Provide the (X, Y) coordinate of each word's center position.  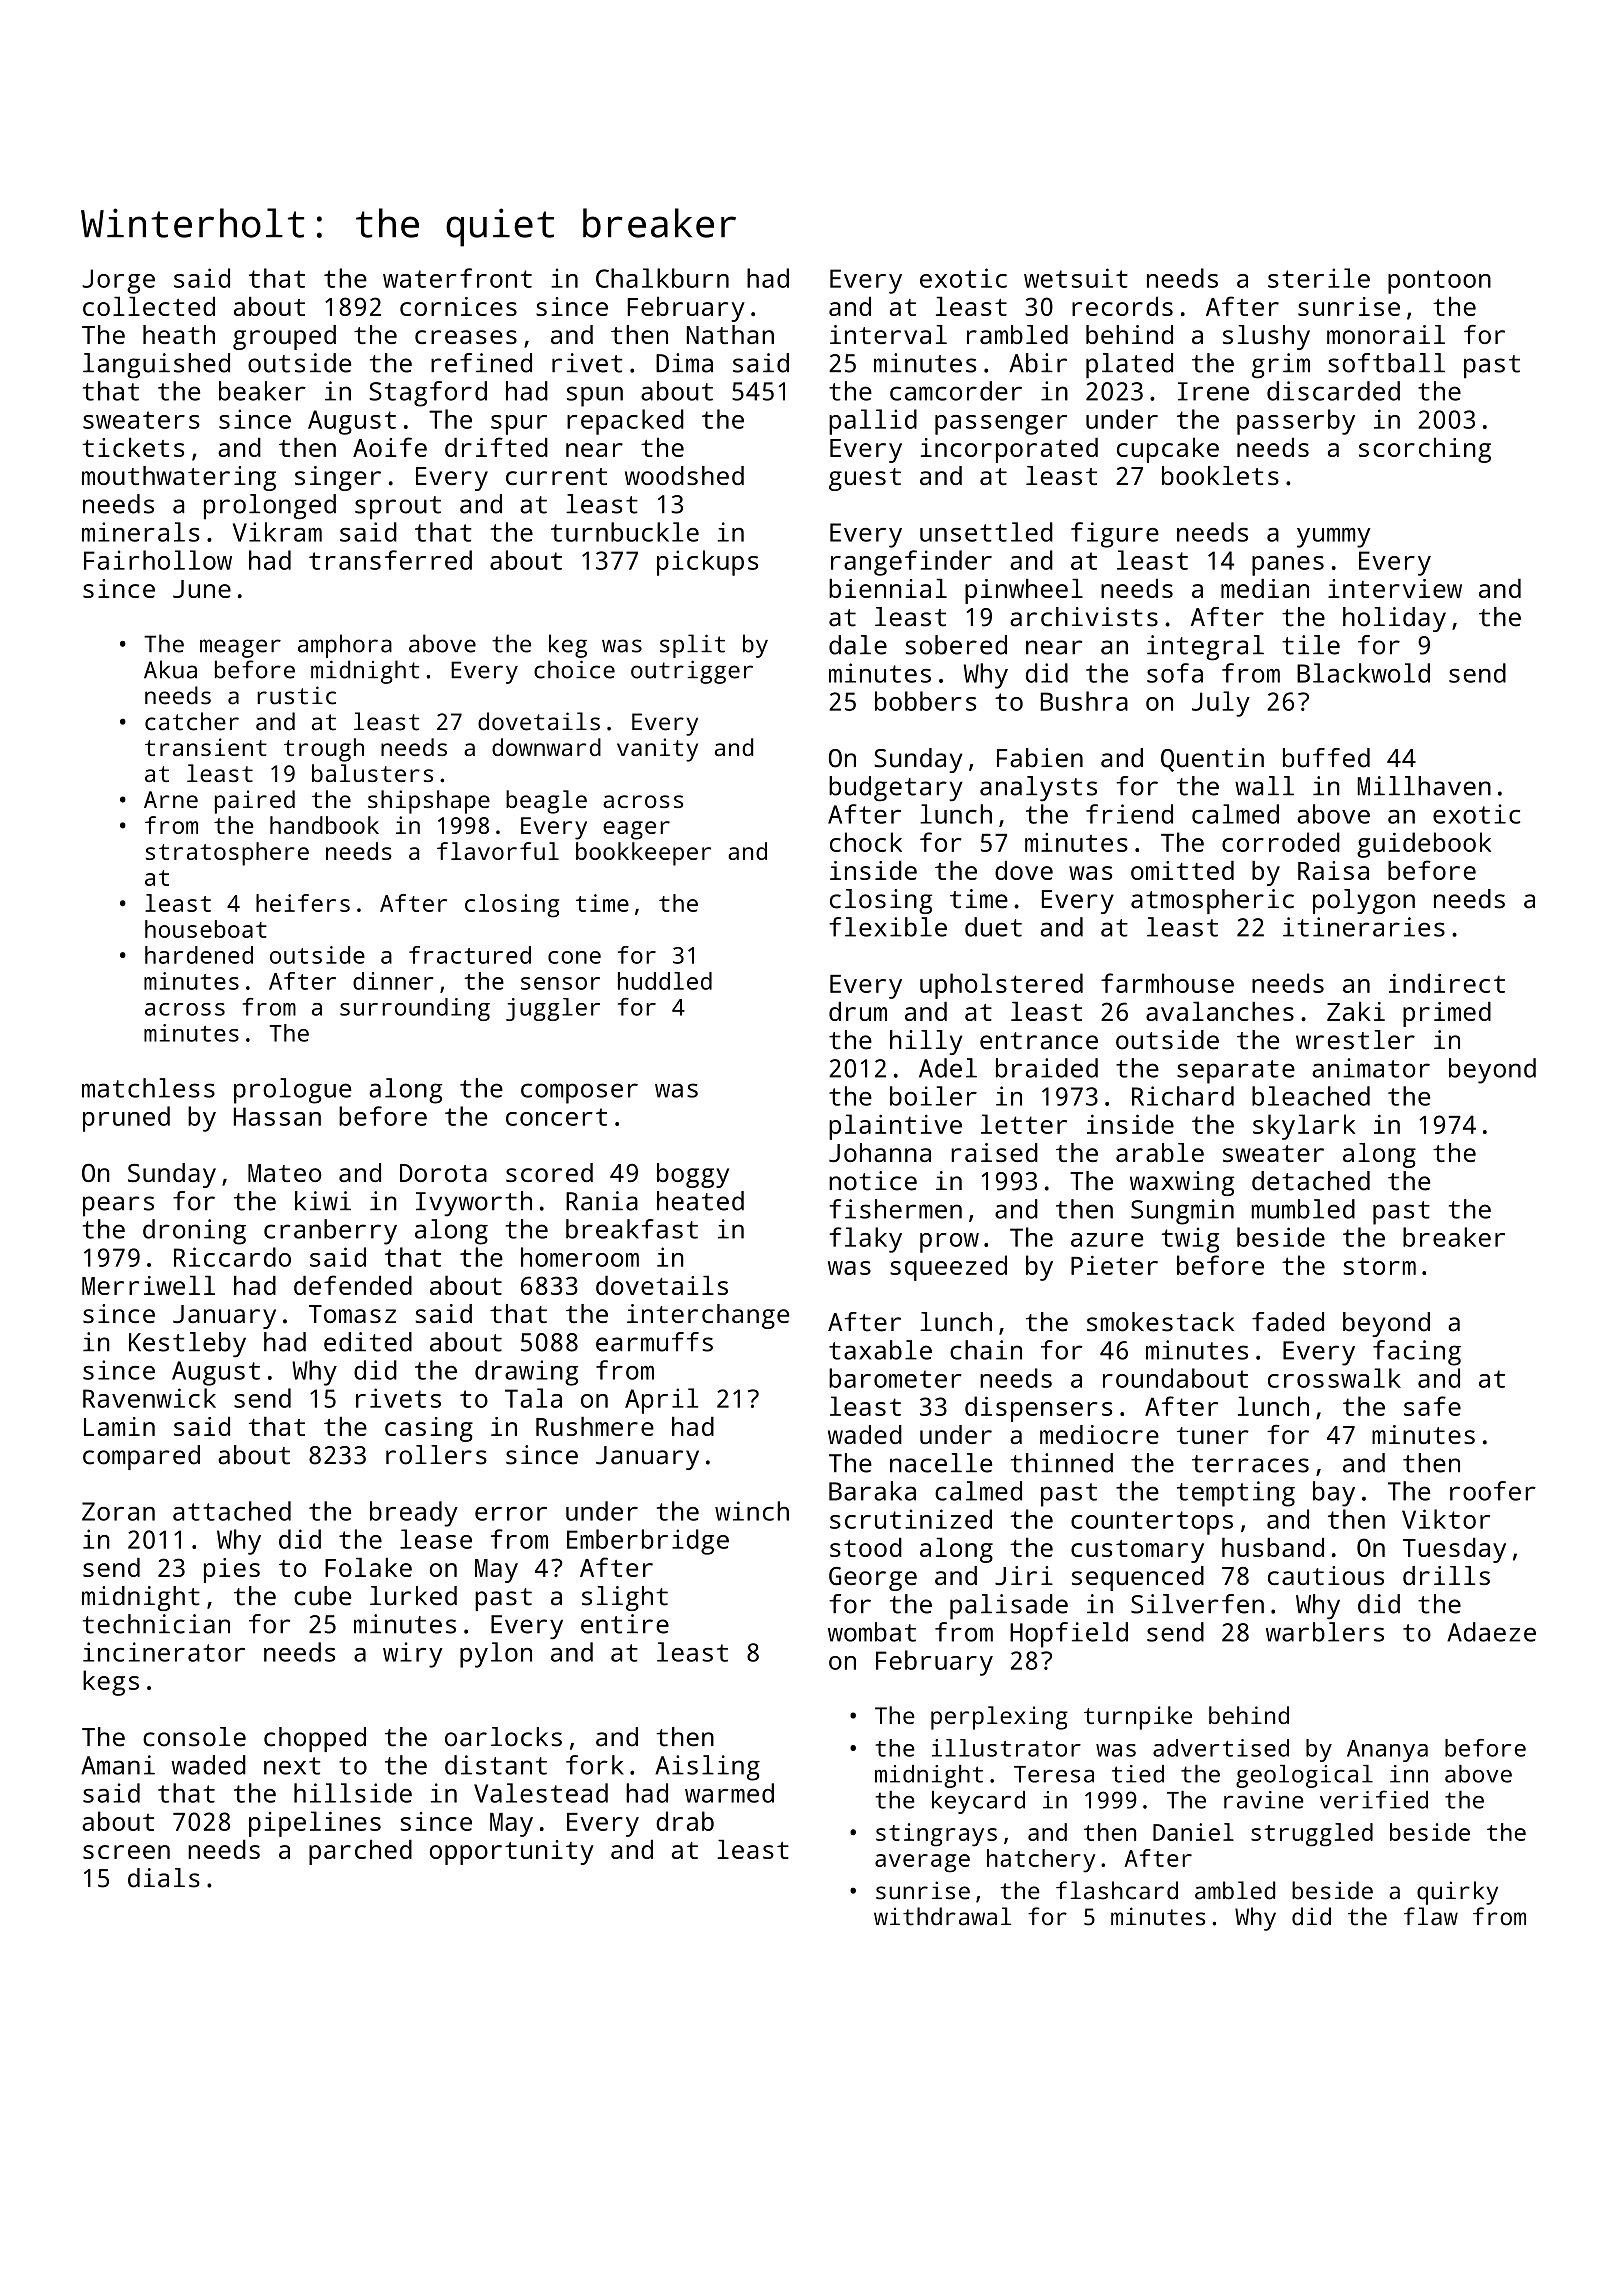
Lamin (119, 1426)
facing (1417, 1353)
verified (1374, 1799)
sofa (1175, 673)
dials (164, 1878)
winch (752, 1511)
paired (255, 802)
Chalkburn (662, 278)
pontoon (1439, 282)
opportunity (512, 1852)
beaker (262, 391)
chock (866, 842)
